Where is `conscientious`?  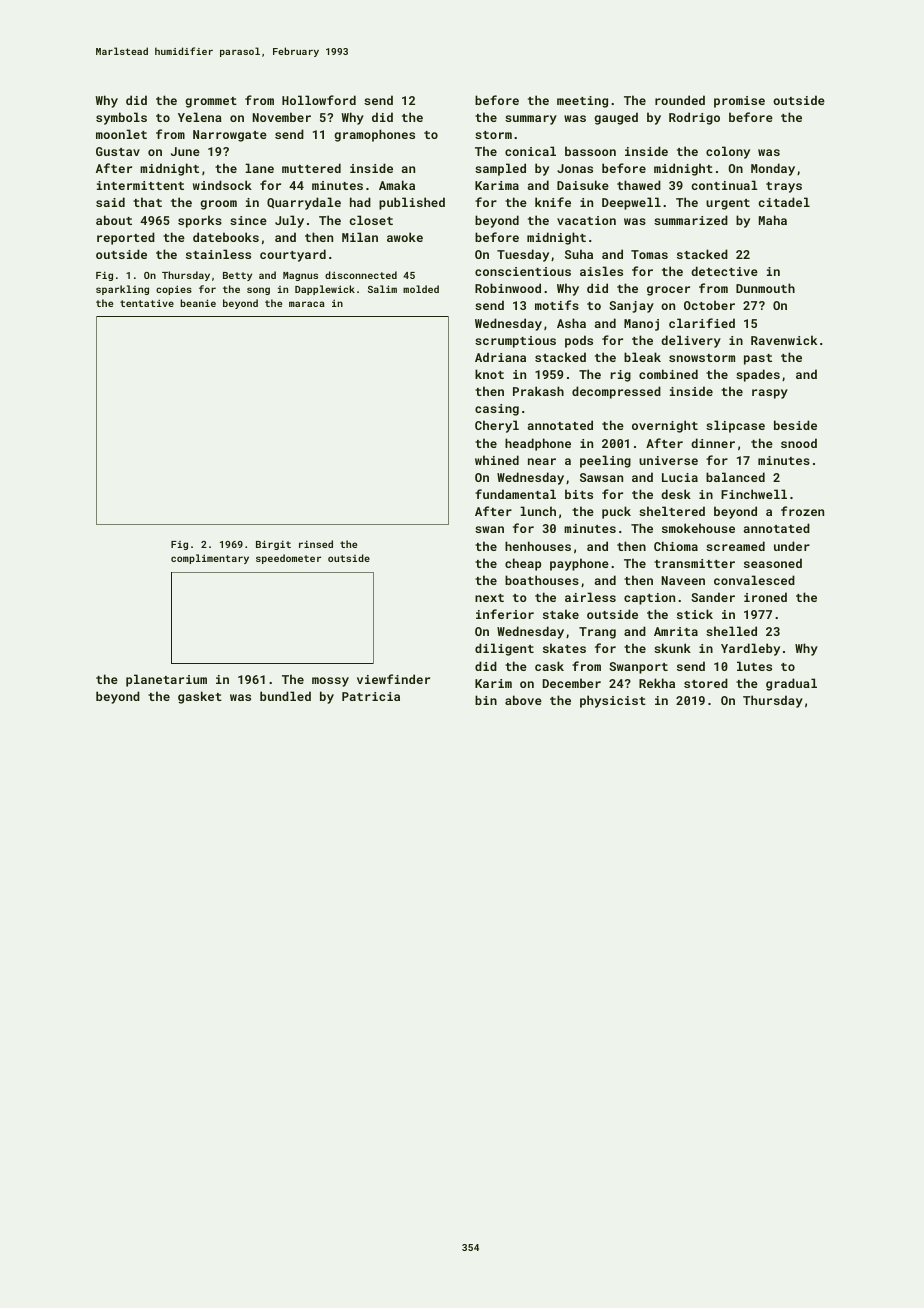 conscientious is located at coordinates (523, 271).
